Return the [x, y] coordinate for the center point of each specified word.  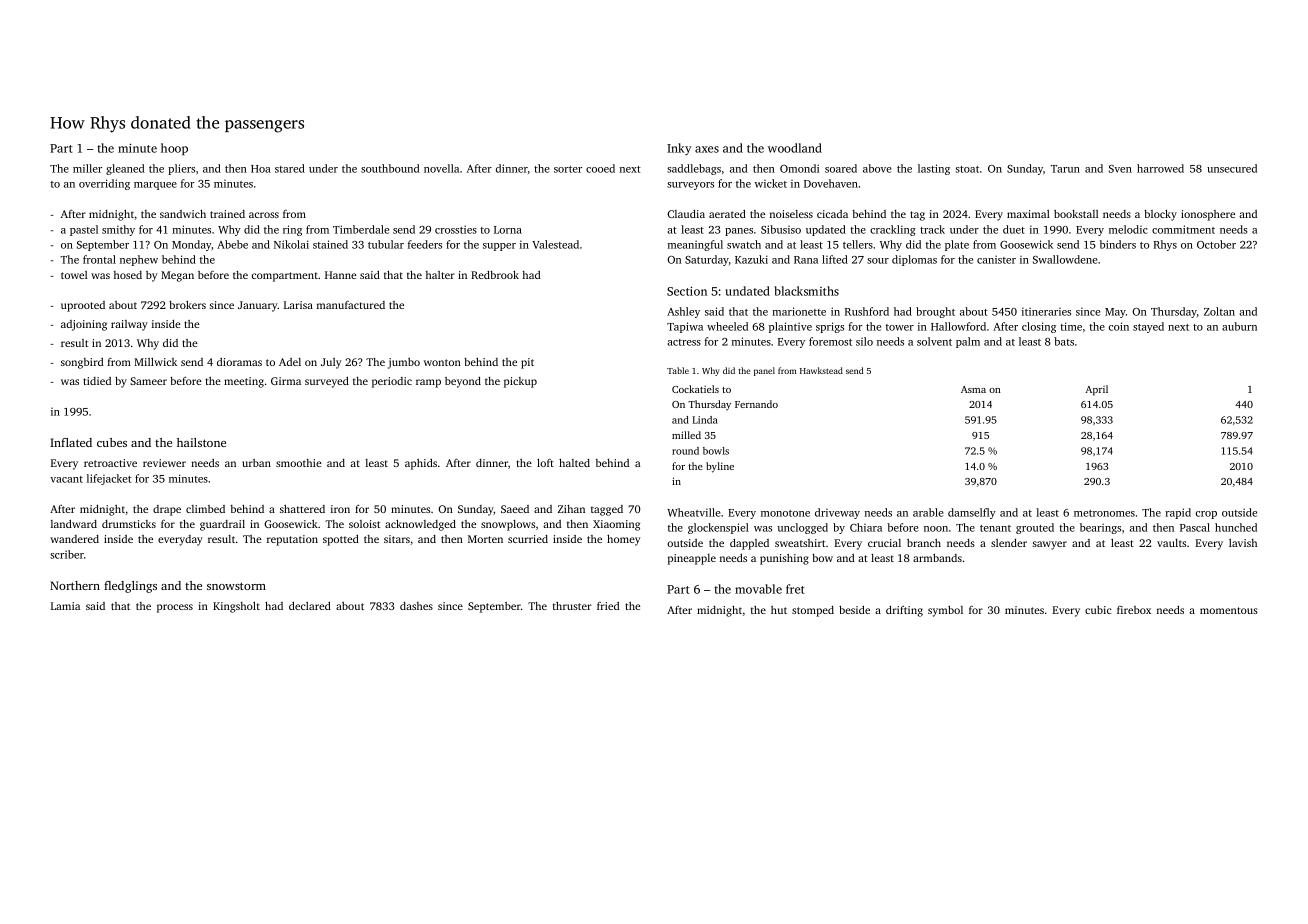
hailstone [201, 442]
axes [707, 149]
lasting [934, 169]
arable [928, 512]
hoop [174, 149]
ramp [428, 383]
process [175, 608]
